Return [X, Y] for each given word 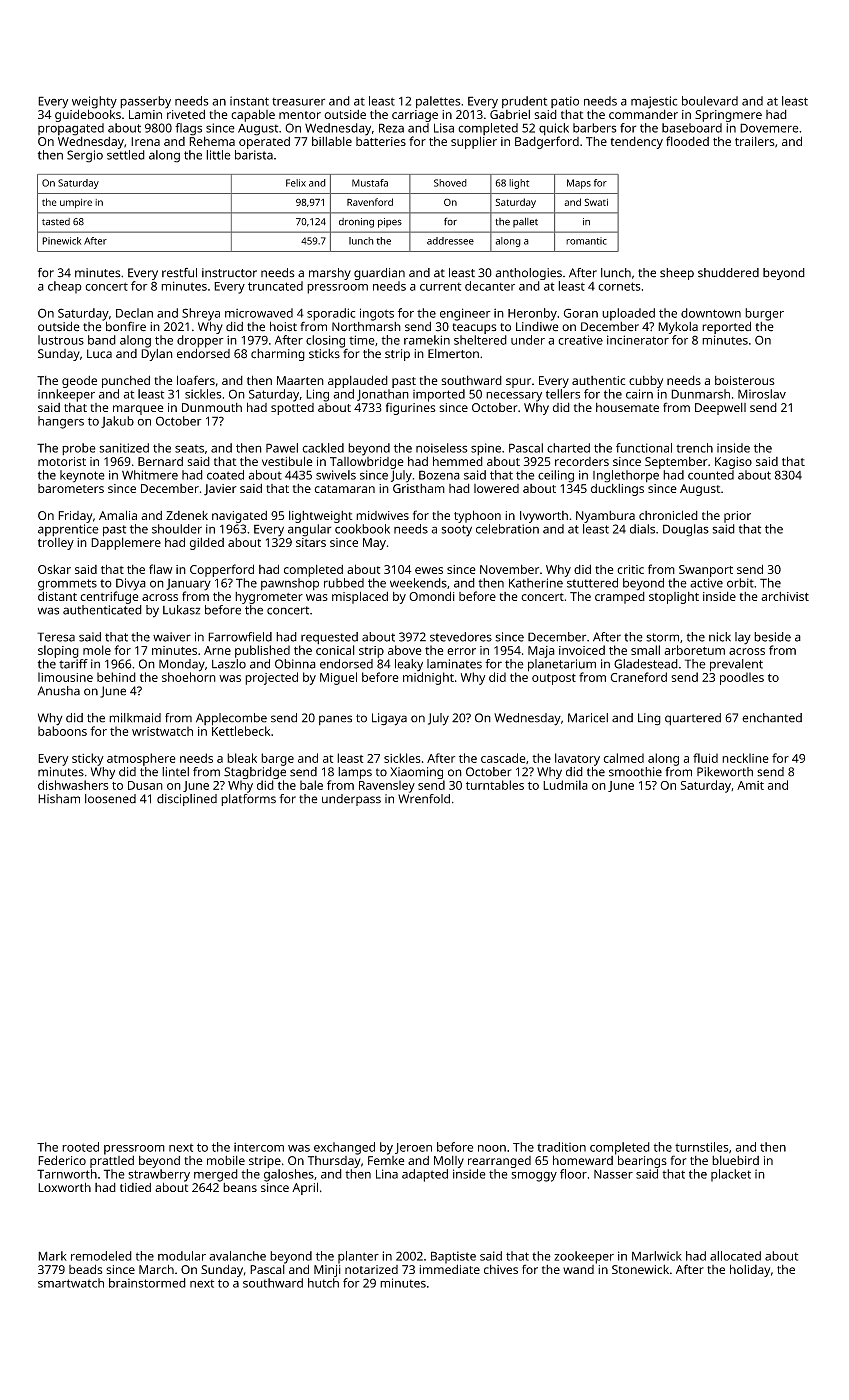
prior [737, 517]
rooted [80, 1147]
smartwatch [71, 1283]
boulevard [710, 101]
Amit [750, 785]
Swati [596, 202]
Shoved [450, 183]
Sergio [85, 156]
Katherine [536, 583]
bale [311, 785]
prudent [524, 102]
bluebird [735, 1160]
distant [57, 596]
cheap [65, 287]
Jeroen [413, 1148]
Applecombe [231, 719]
